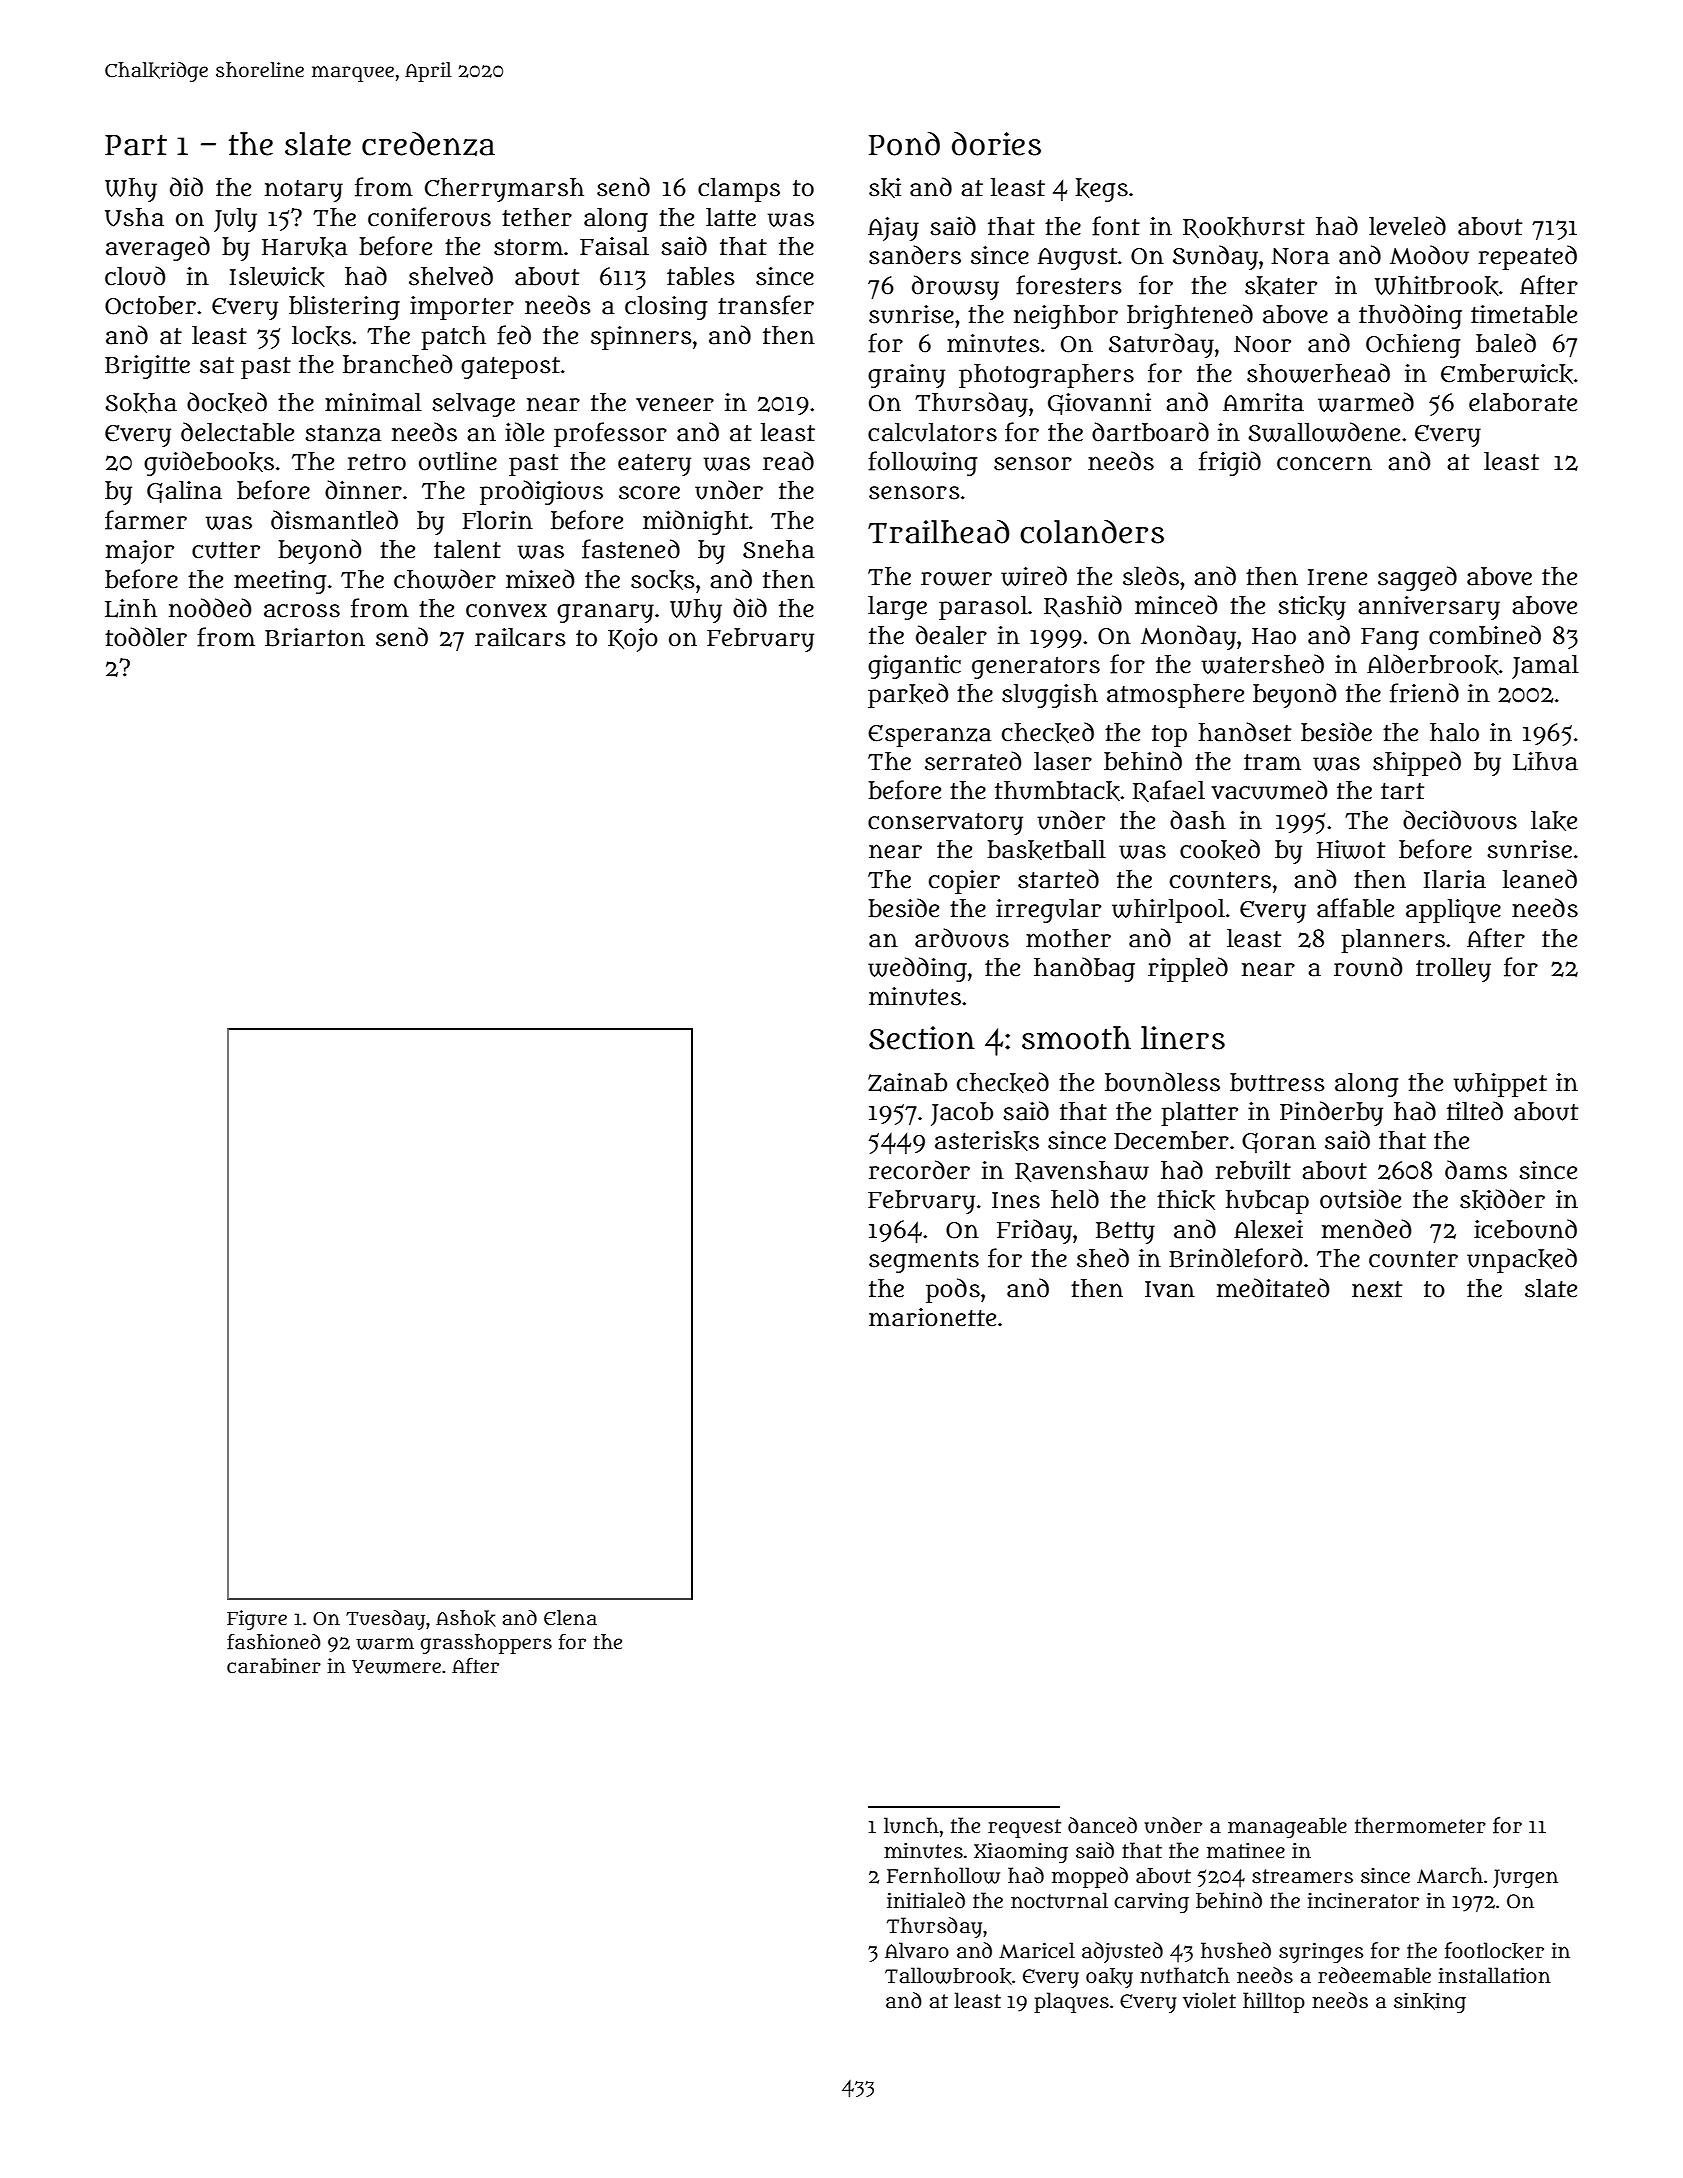 Image resolution: width=1683 pixels, height=2178 pixels. Describe the element at coordinates (932, 1317) in the screenshot. I see `marionette` at that location.
